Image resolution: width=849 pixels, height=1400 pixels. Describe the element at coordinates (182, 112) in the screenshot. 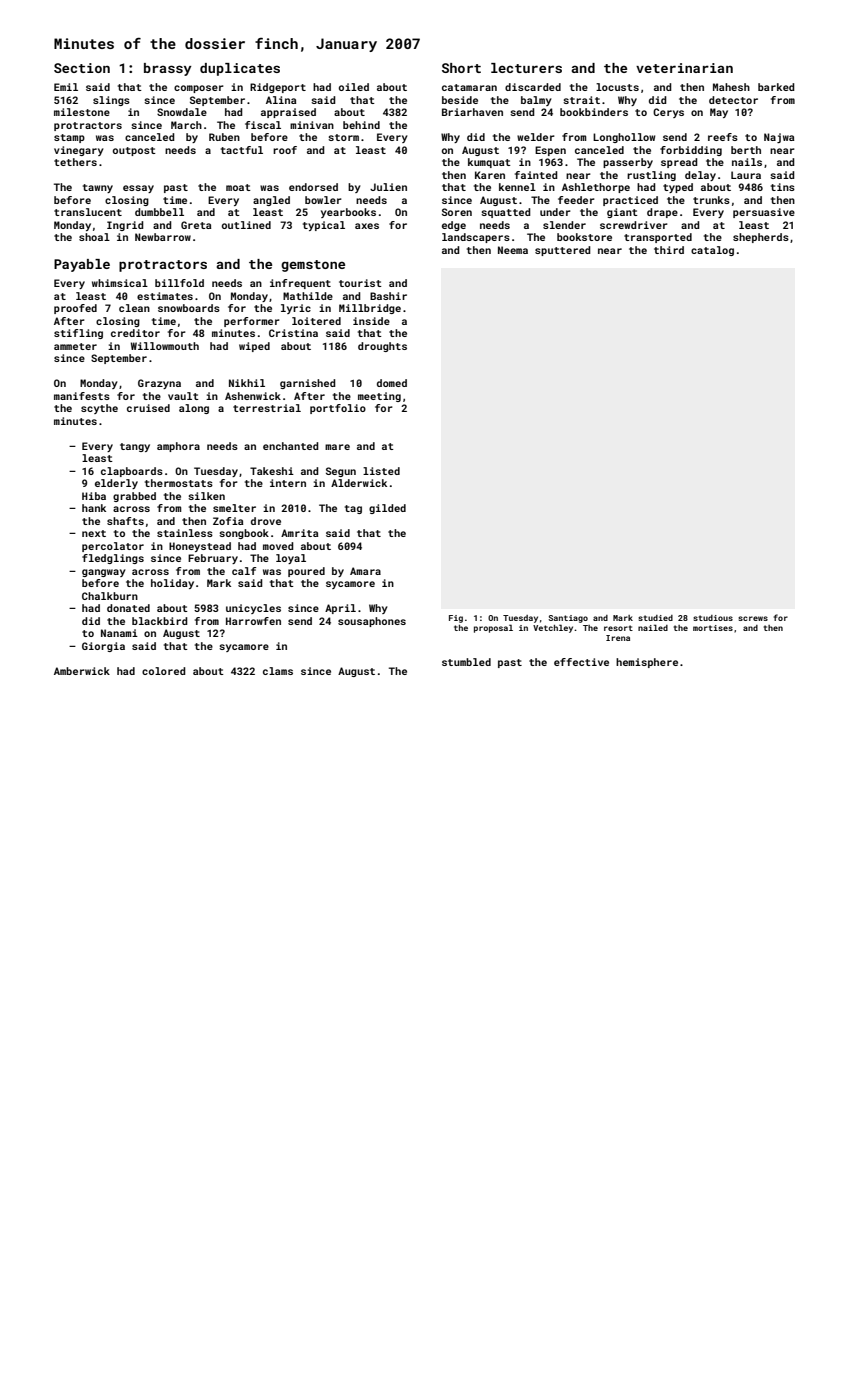

I see `Snowdale` at that location.
